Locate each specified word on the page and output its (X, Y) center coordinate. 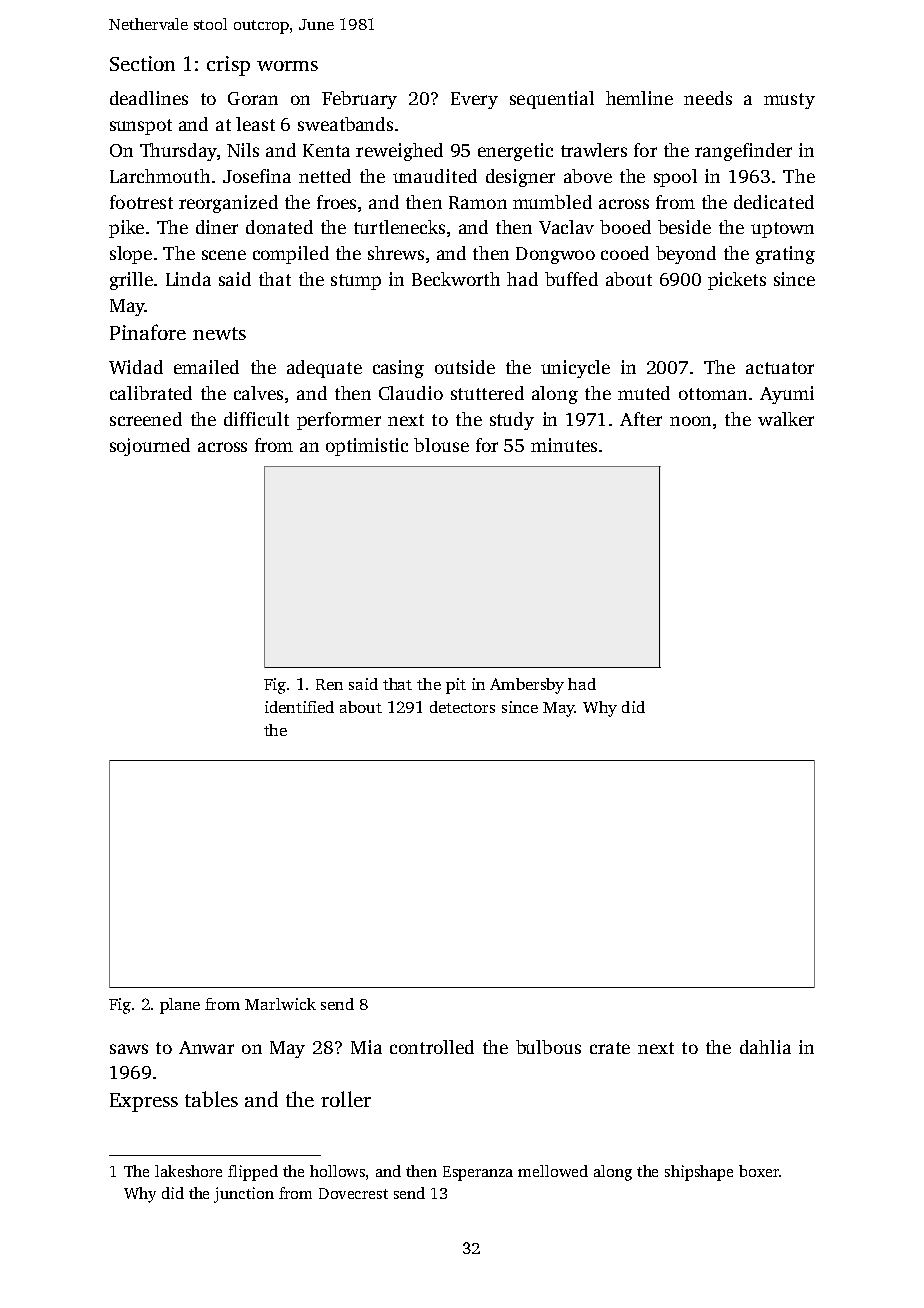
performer (339, 421)
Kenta (326, 150)
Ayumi (787, 395)
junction (244, 1195)
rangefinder (743, 152)
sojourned (150, 447)
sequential (552, 100)
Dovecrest (353, 1193)
